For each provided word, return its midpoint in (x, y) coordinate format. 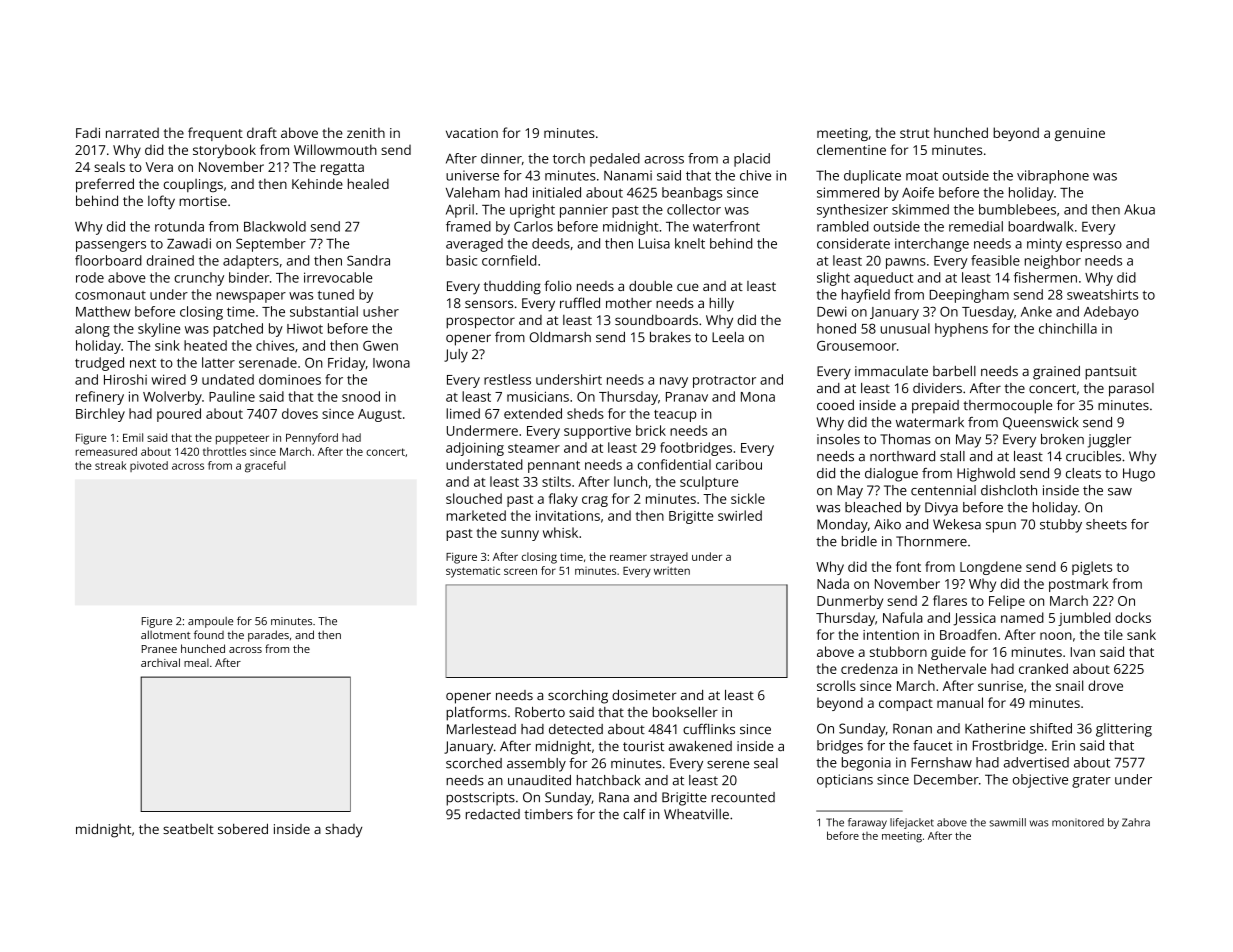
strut (915, 133)
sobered (243, 828)
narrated (132, 132)
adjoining (475, 449)
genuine (1080, 134)
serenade (268, 362)
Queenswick (1041, 423)
